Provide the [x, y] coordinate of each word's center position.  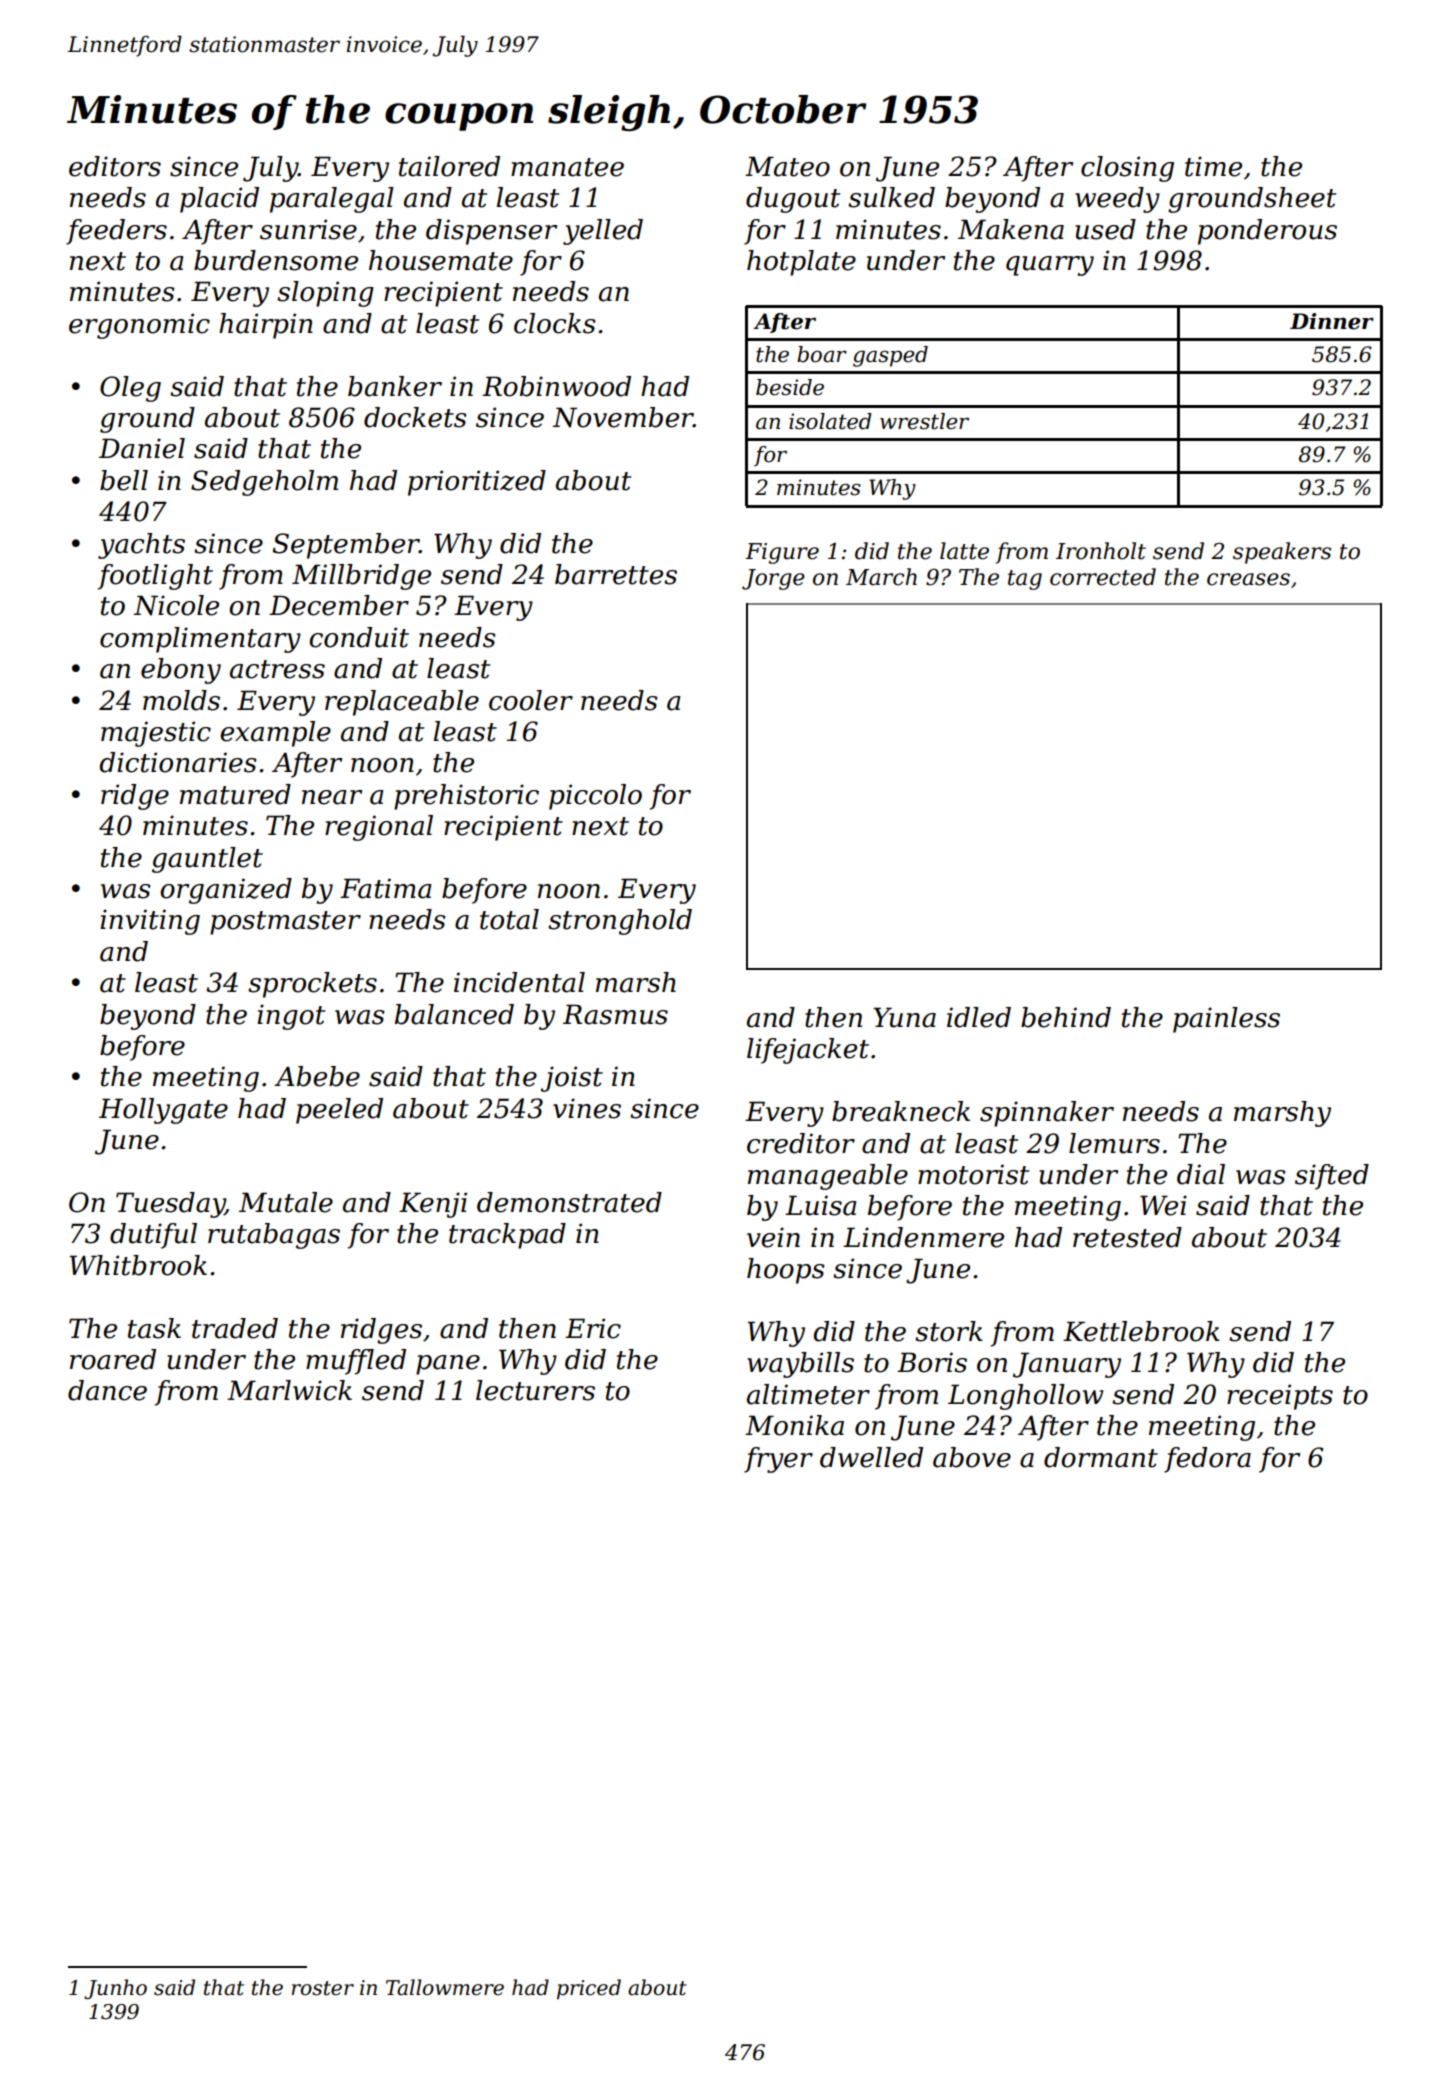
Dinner [1332, 321]
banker [395, 386]
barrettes [616, 574]
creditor [801, 1143]
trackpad [507, 1236]
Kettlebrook [1141, 1331]
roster [323, 1988]
